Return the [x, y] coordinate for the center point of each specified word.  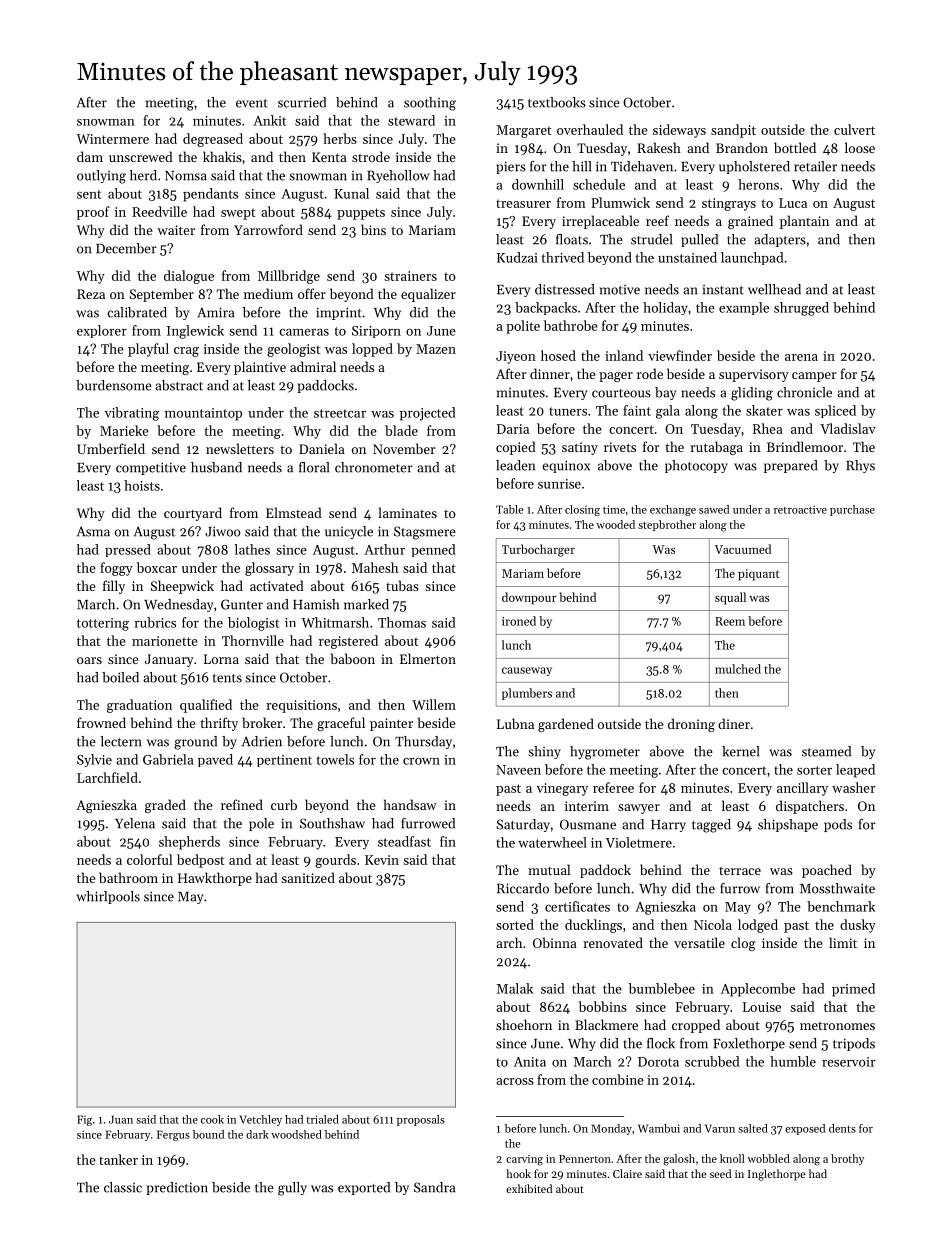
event [252, 103]
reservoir [849, 1062]
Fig [84, 1120]
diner [734, 723]
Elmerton [428, 658]
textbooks [557, 102]
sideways [679, 131]
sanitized [308, 877]
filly [114, 587]
